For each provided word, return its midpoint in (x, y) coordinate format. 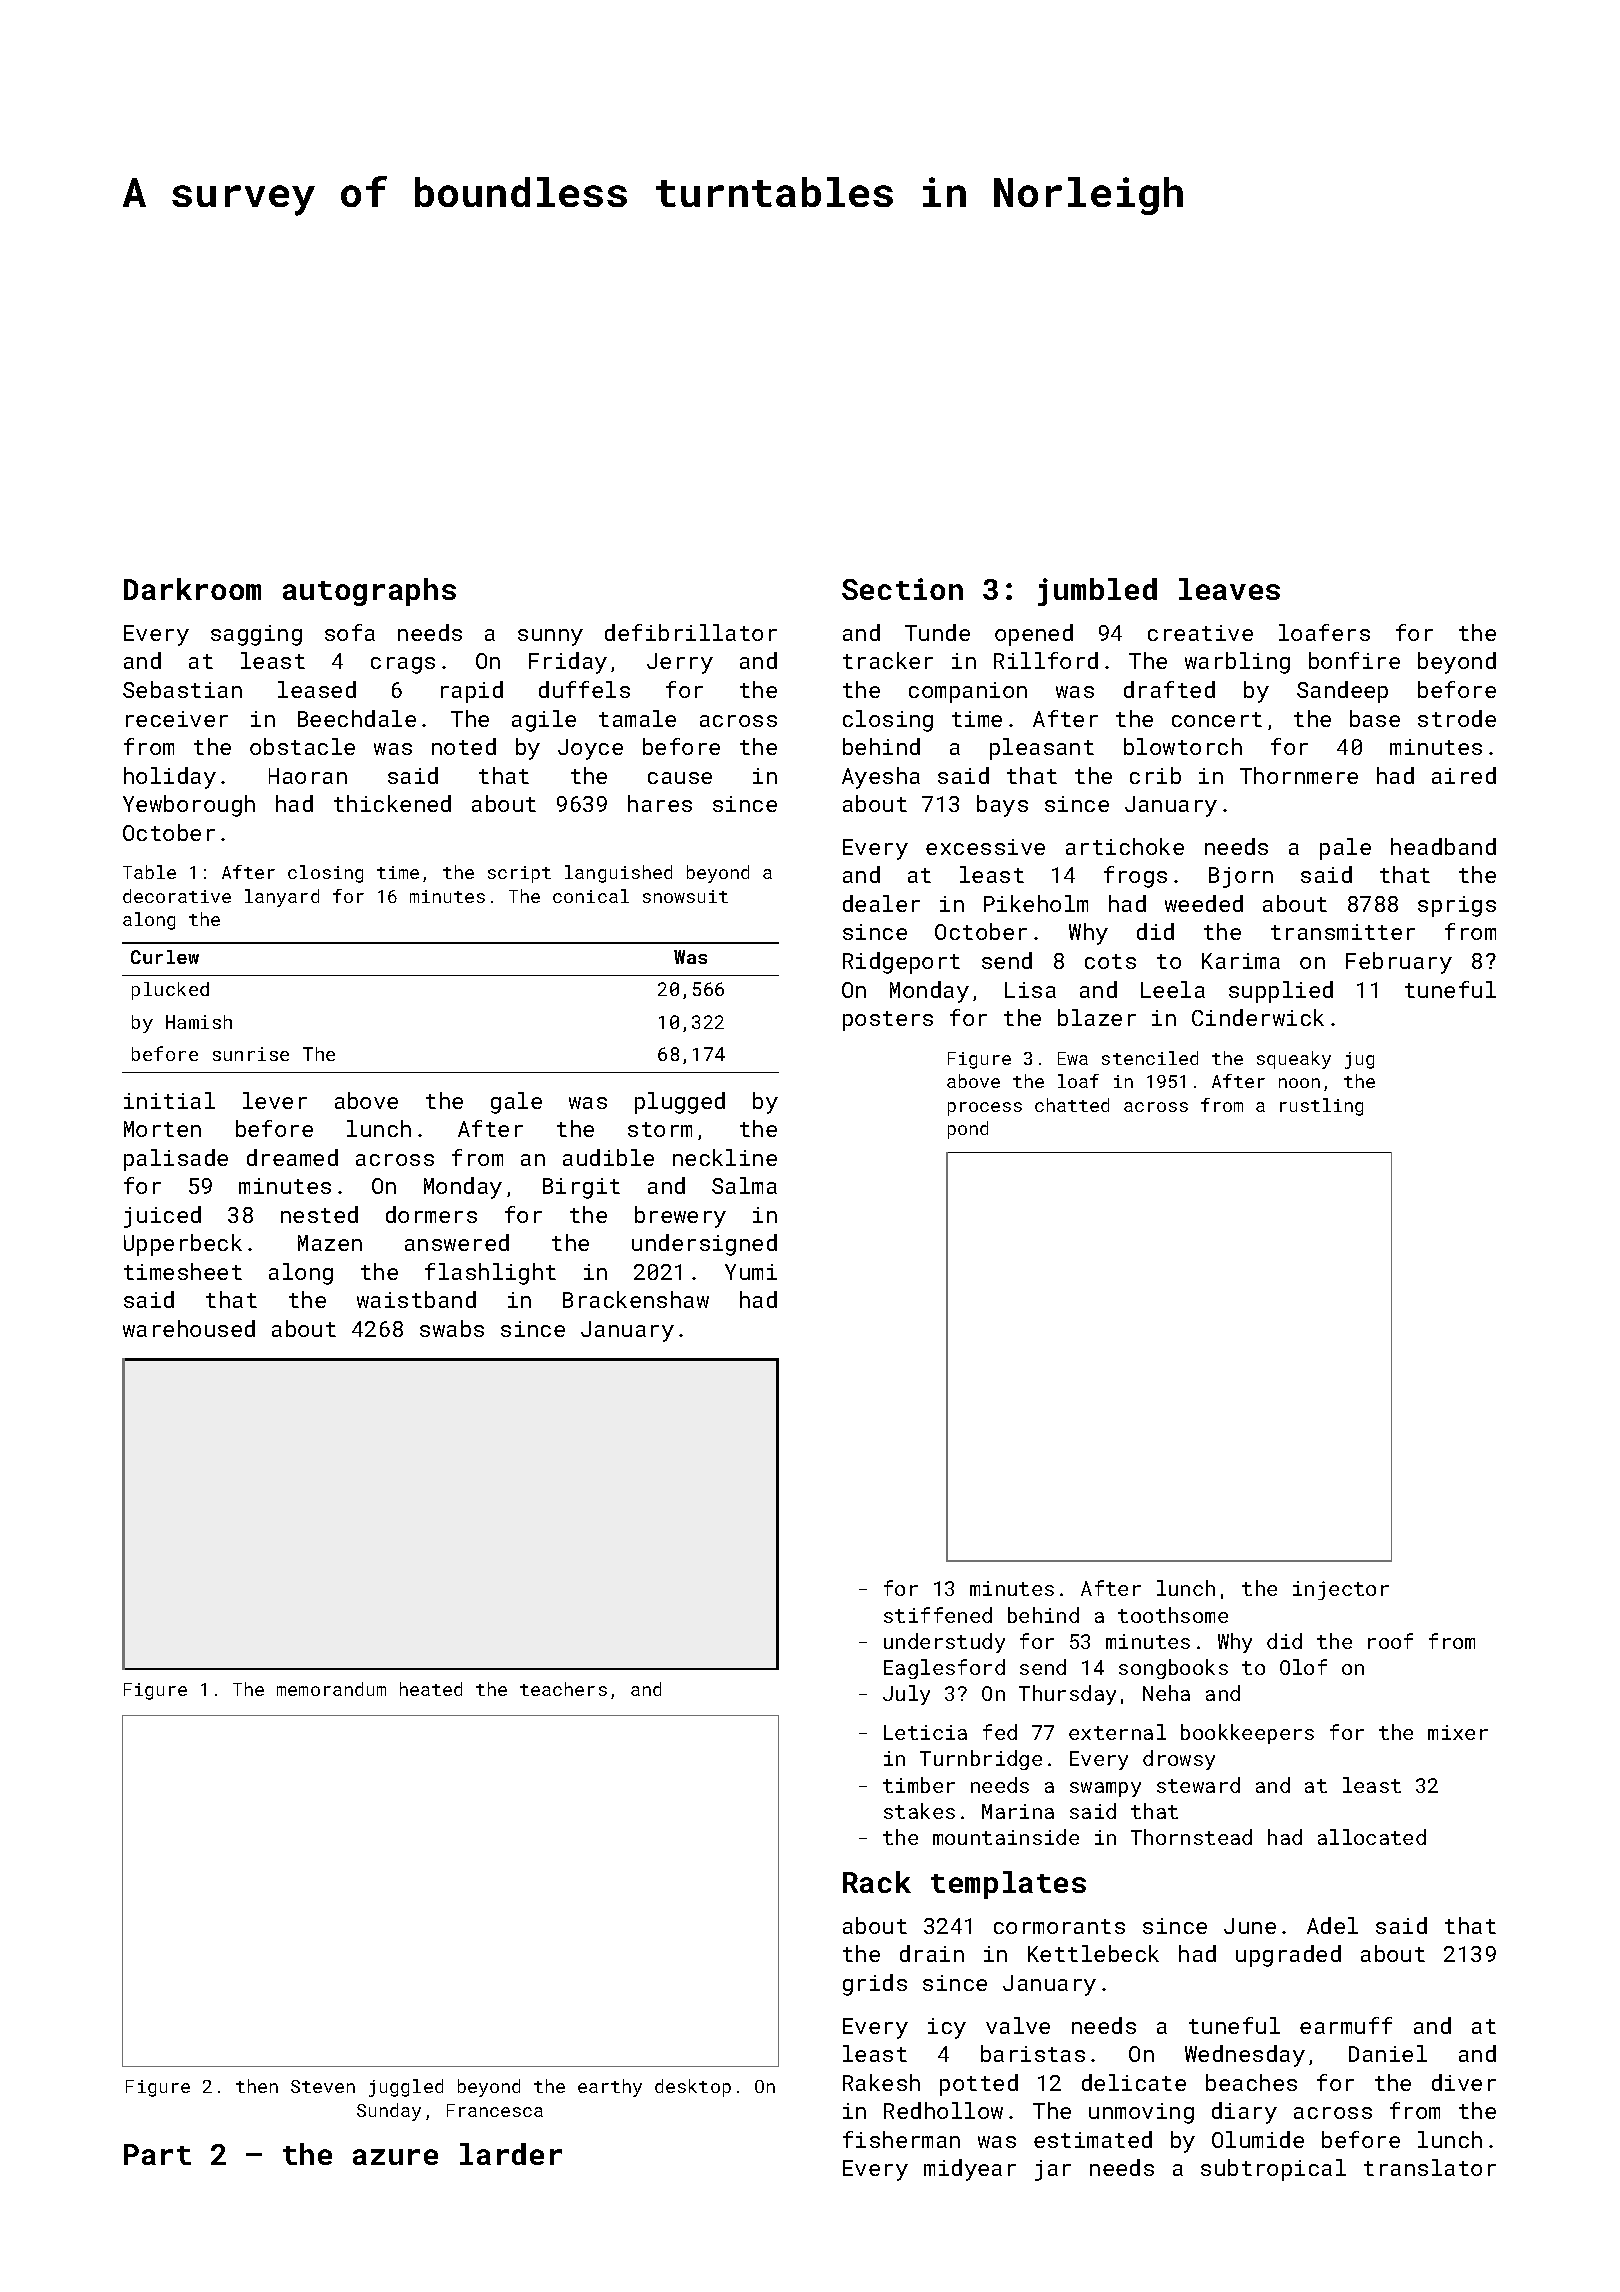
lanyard (282, 898)
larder (511, 2154)
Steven (323, 2086)
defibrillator (691, 632)
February (1399, 963)
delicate (1134, 2082)
